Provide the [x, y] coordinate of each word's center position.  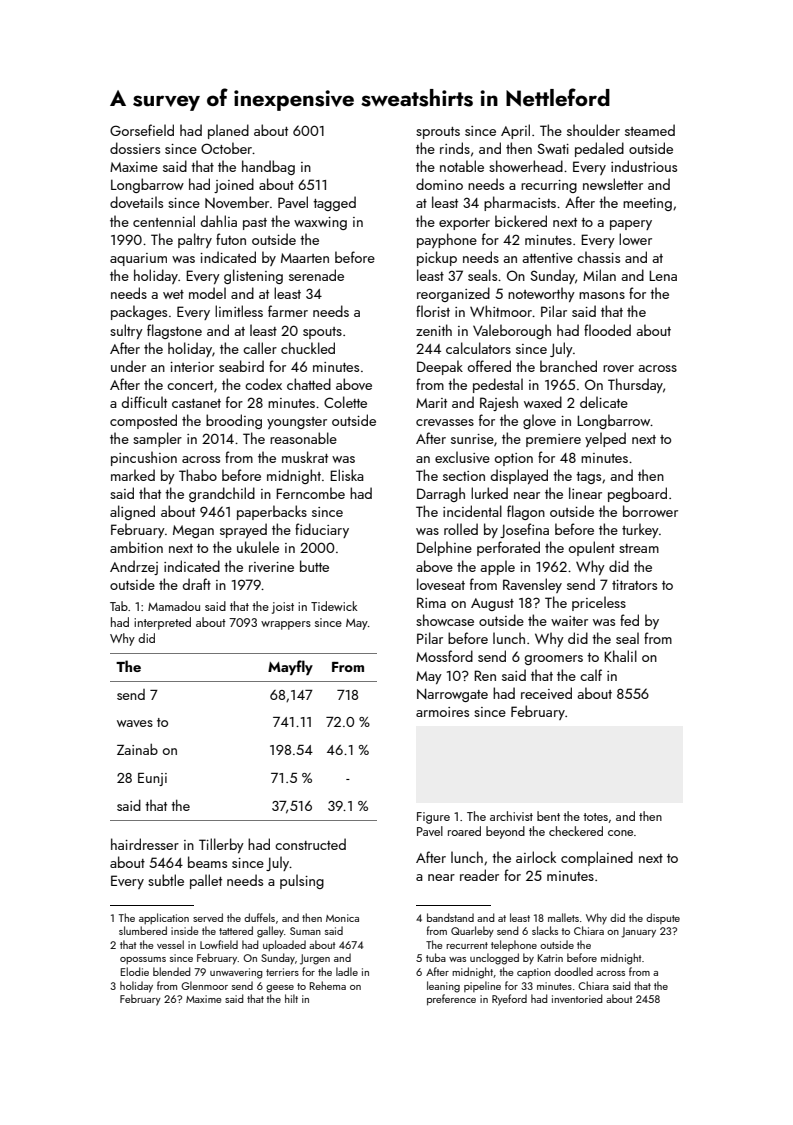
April [515, 131]
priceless [599, 603]
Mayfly [290, 667]
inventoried [577, 998]
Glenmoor [204, 985]
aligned [132, 512]
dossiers [135, 148]
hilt [291, 998]
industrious [644, 166]
